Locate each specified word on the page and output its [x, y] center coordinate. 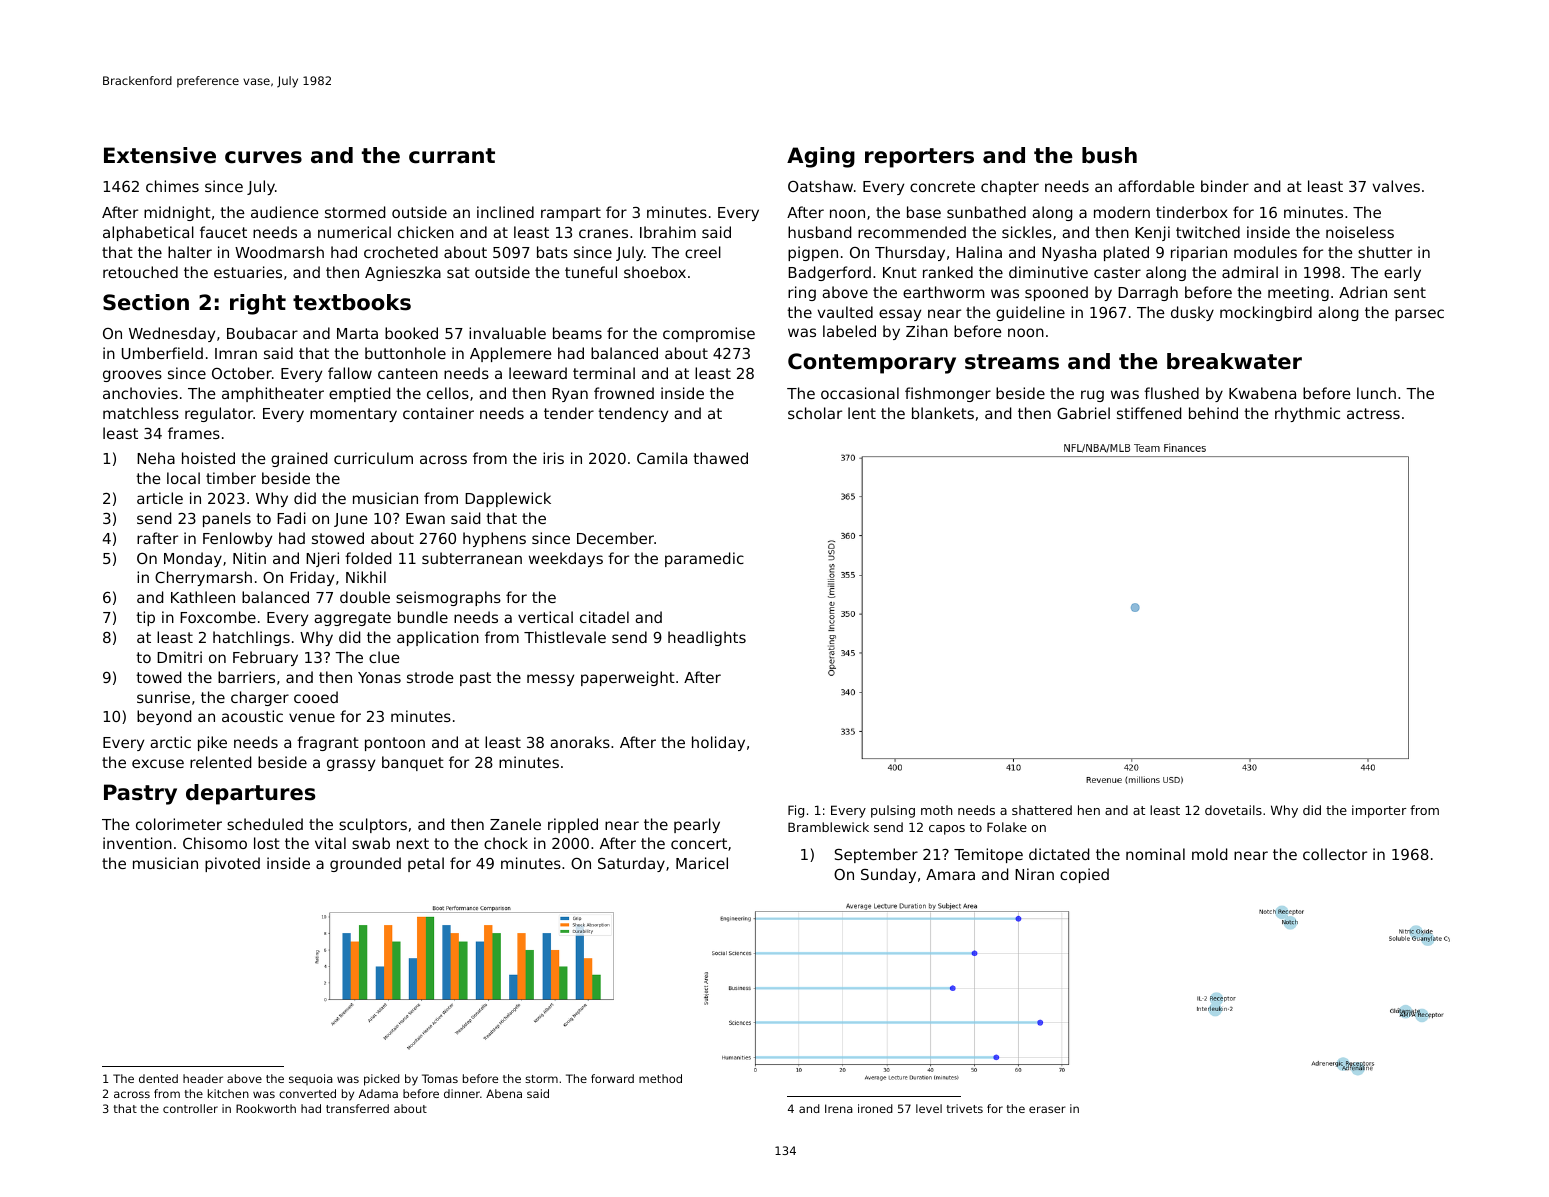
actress [1373, 413]
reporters [919, 158]
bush [1109, 155]
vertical [545, 617]
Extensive [160, 155]
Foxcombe [218, 617]
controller [190, 1108]
